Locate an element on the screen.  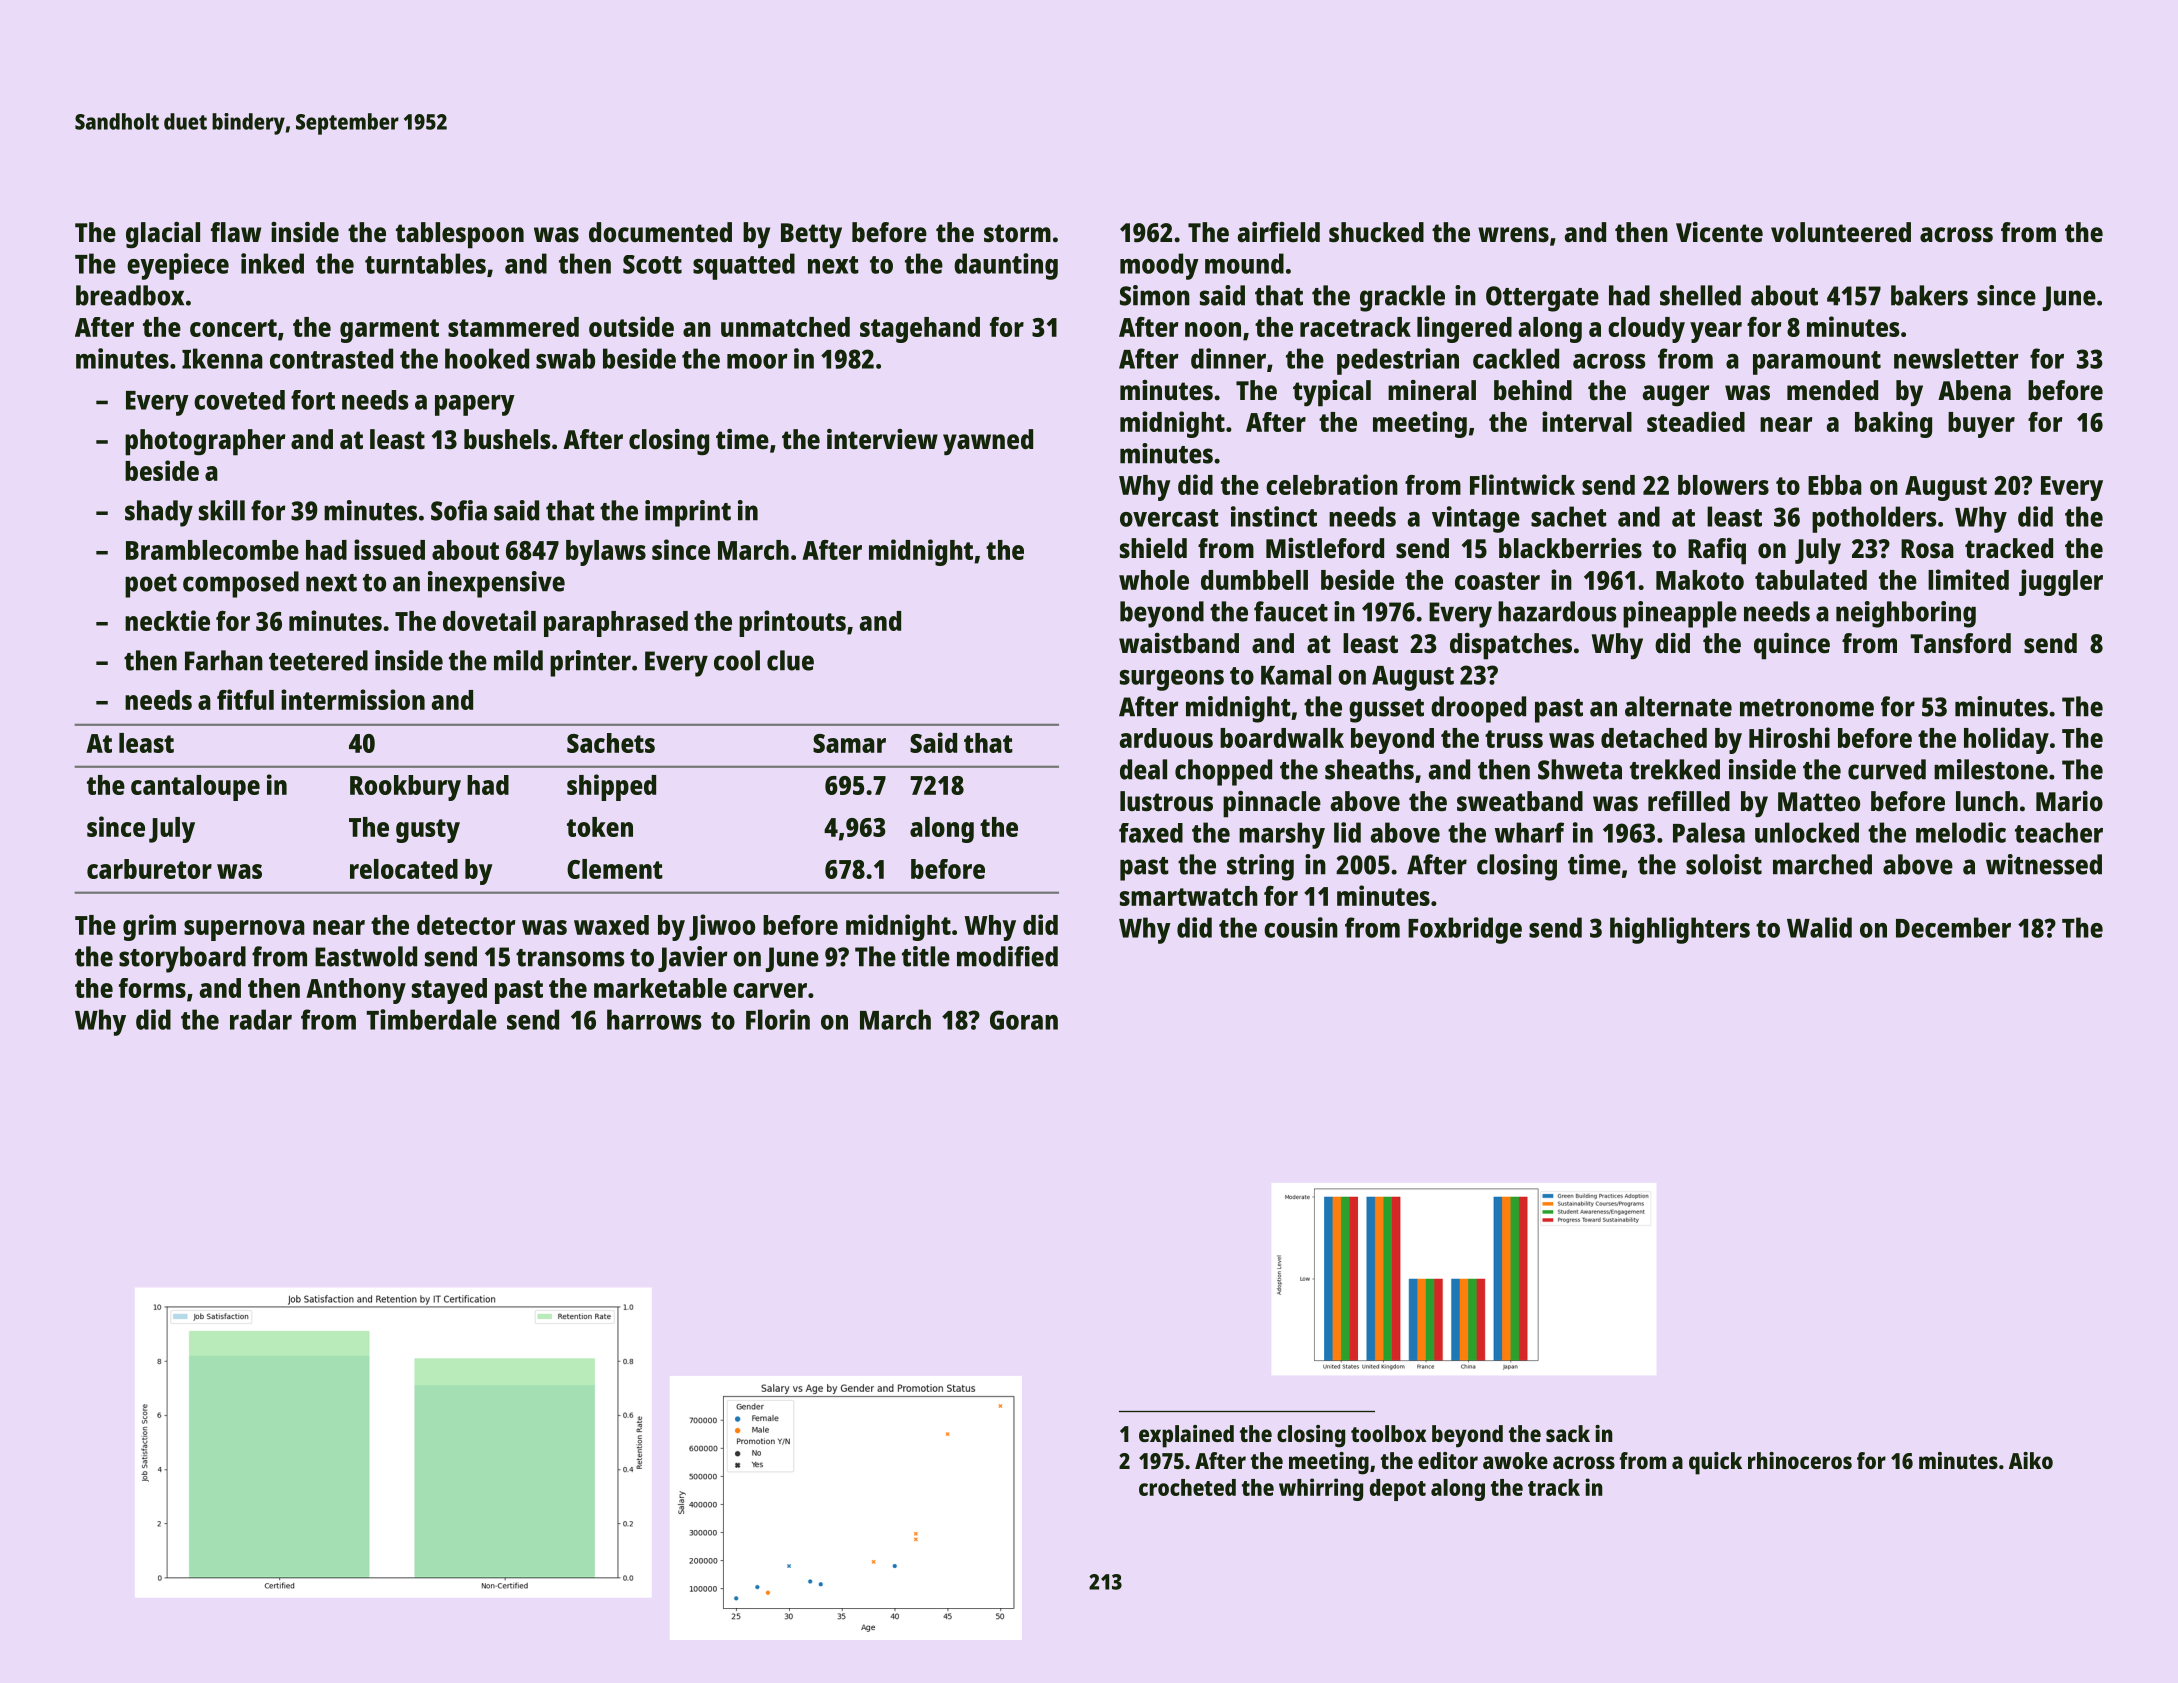
storyboard is located at coordinates (182, 959).
